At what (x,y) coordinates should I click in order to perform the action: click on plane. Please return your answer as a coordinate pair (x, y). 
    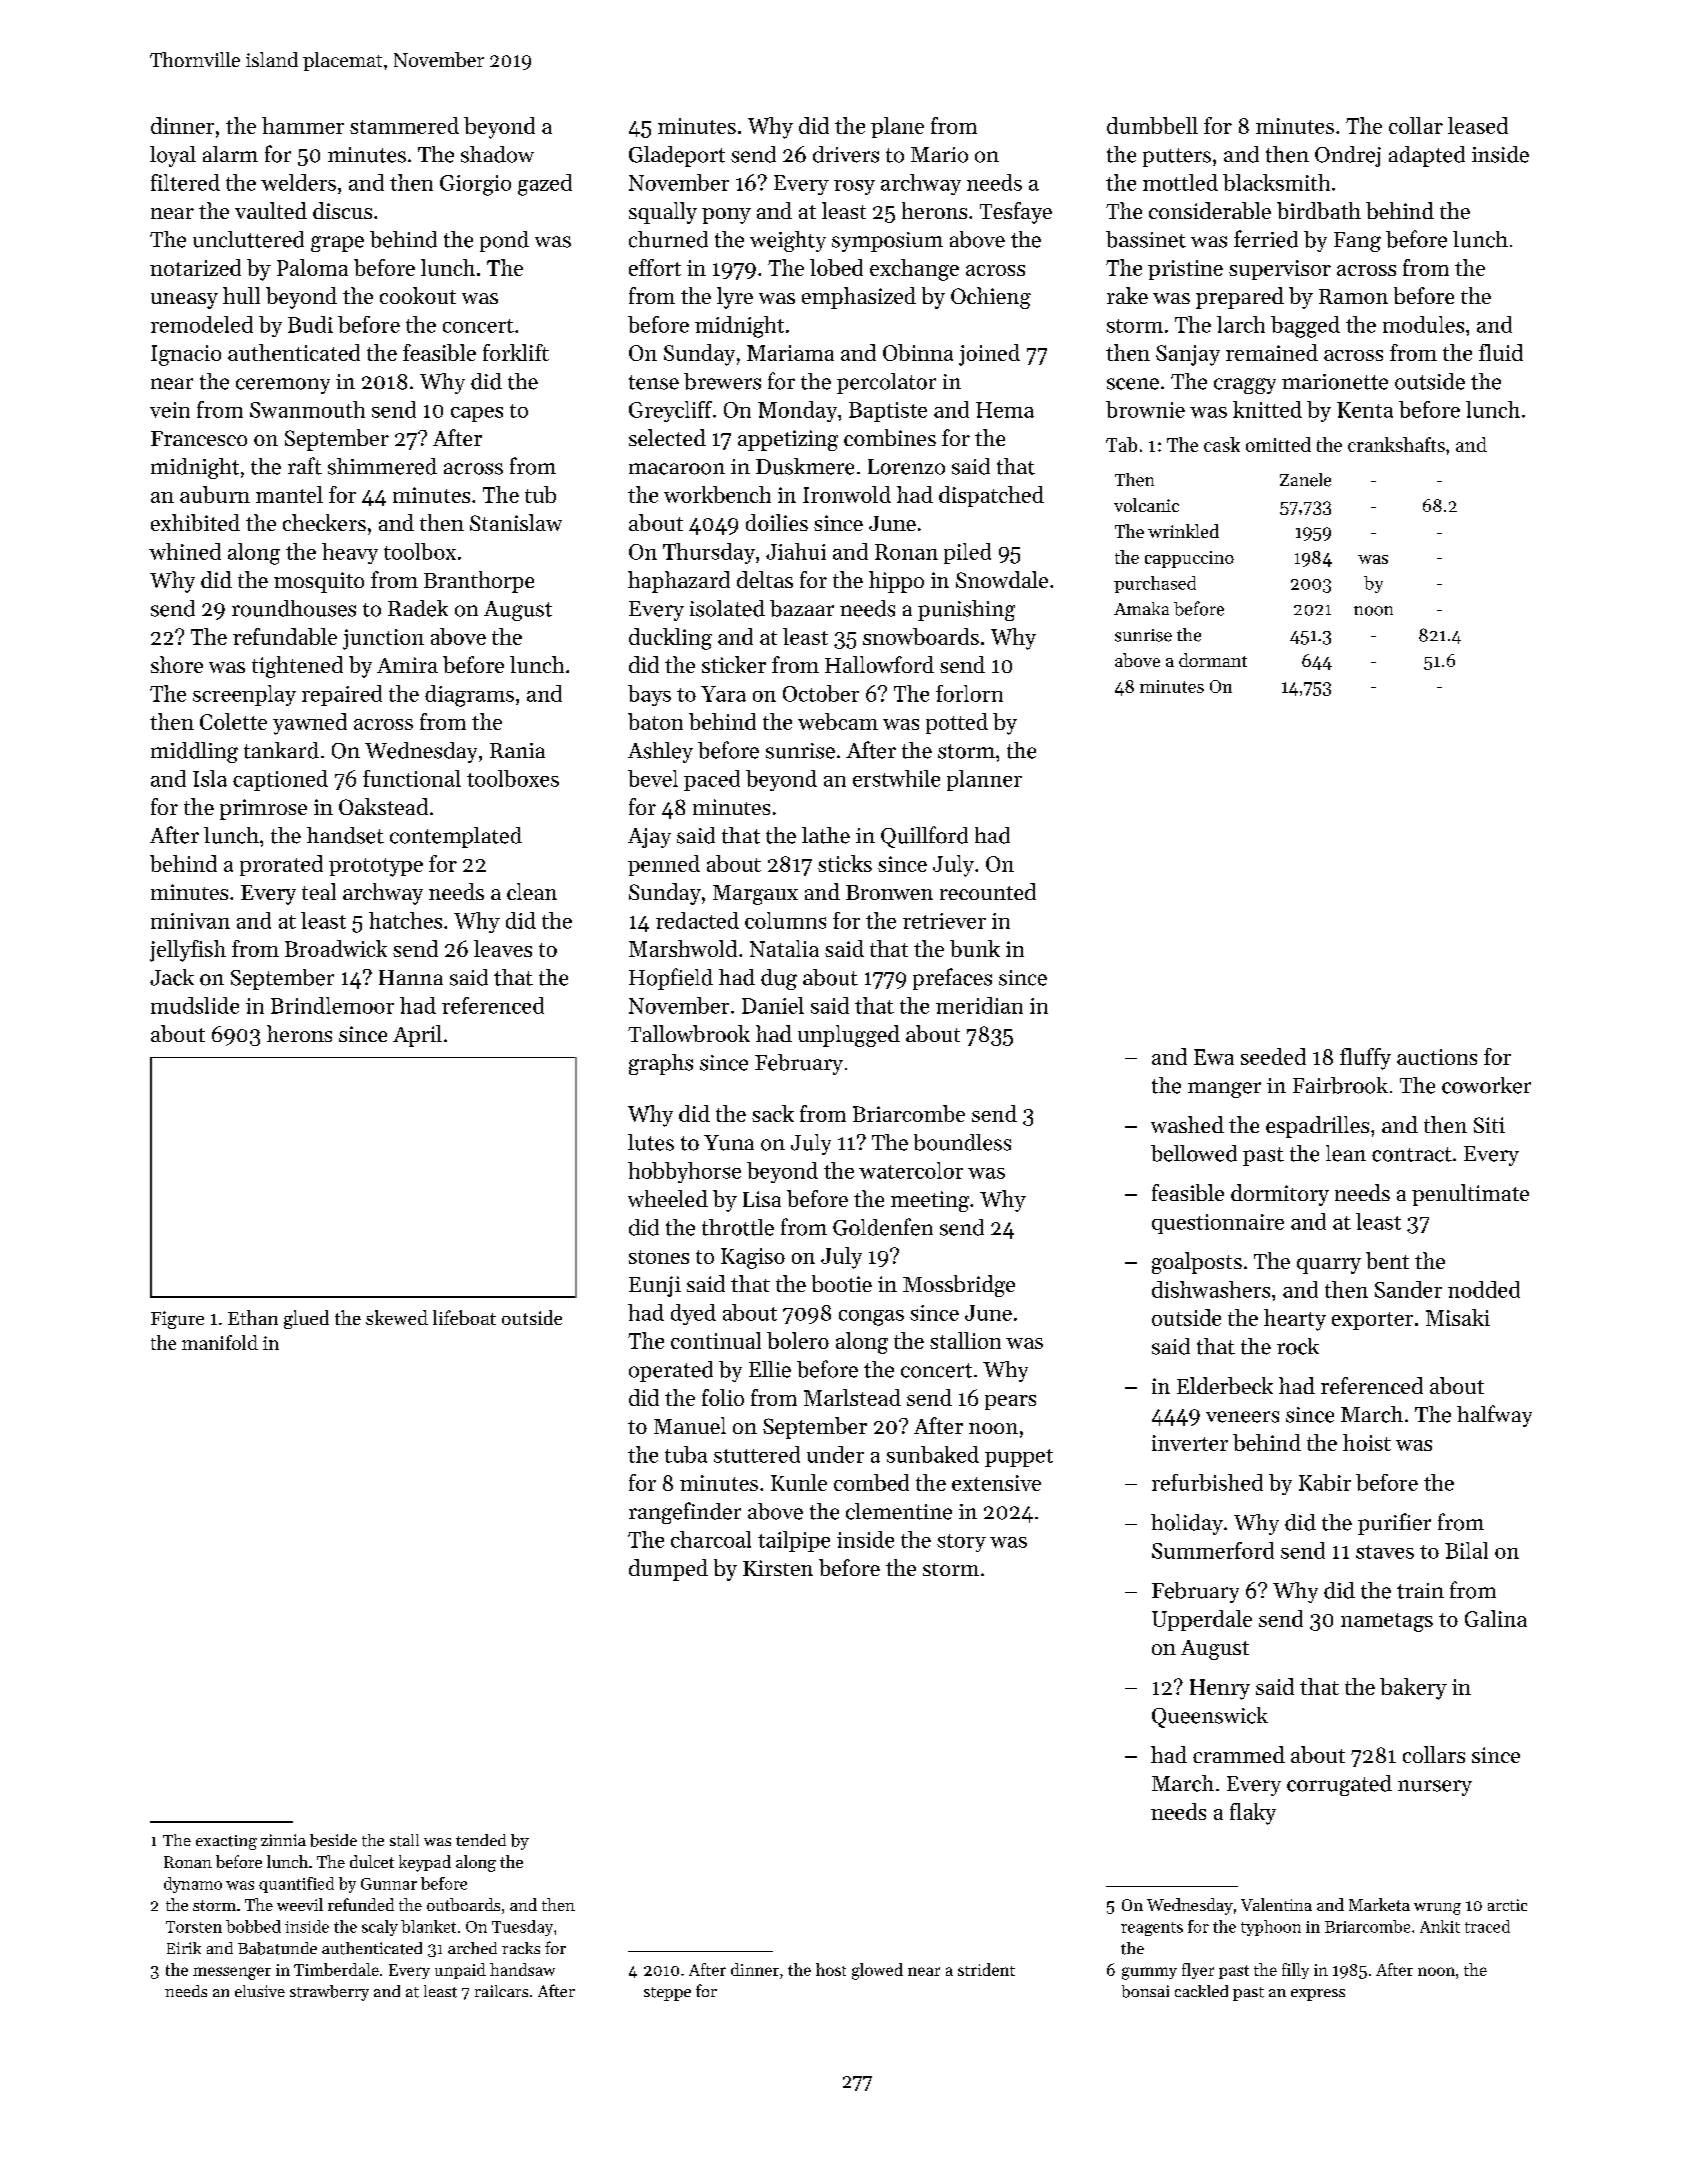
    Looking at the image, I should click on (897, 127).
